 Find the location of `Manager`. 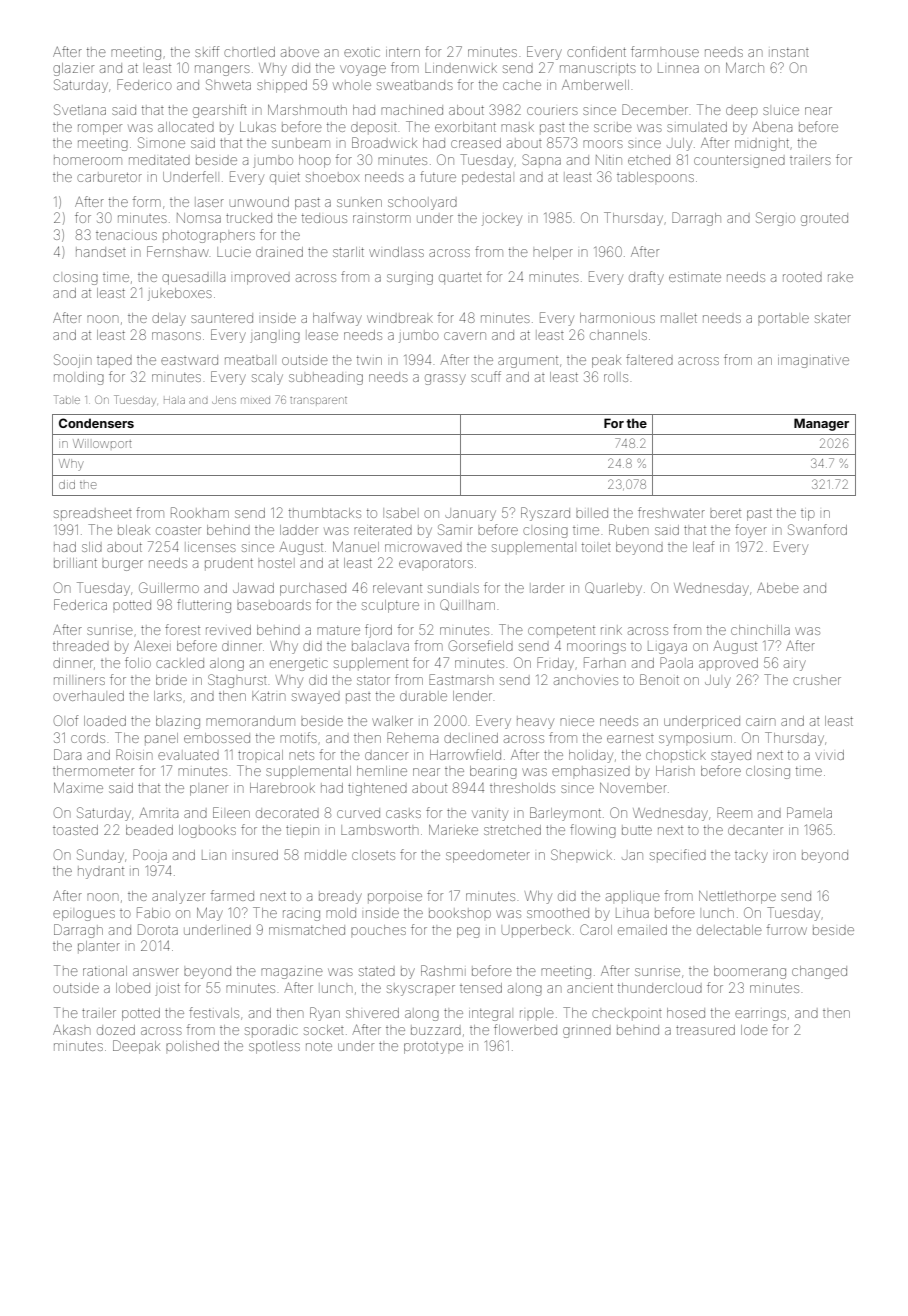

Manager is located at coordinates (821, 424).
